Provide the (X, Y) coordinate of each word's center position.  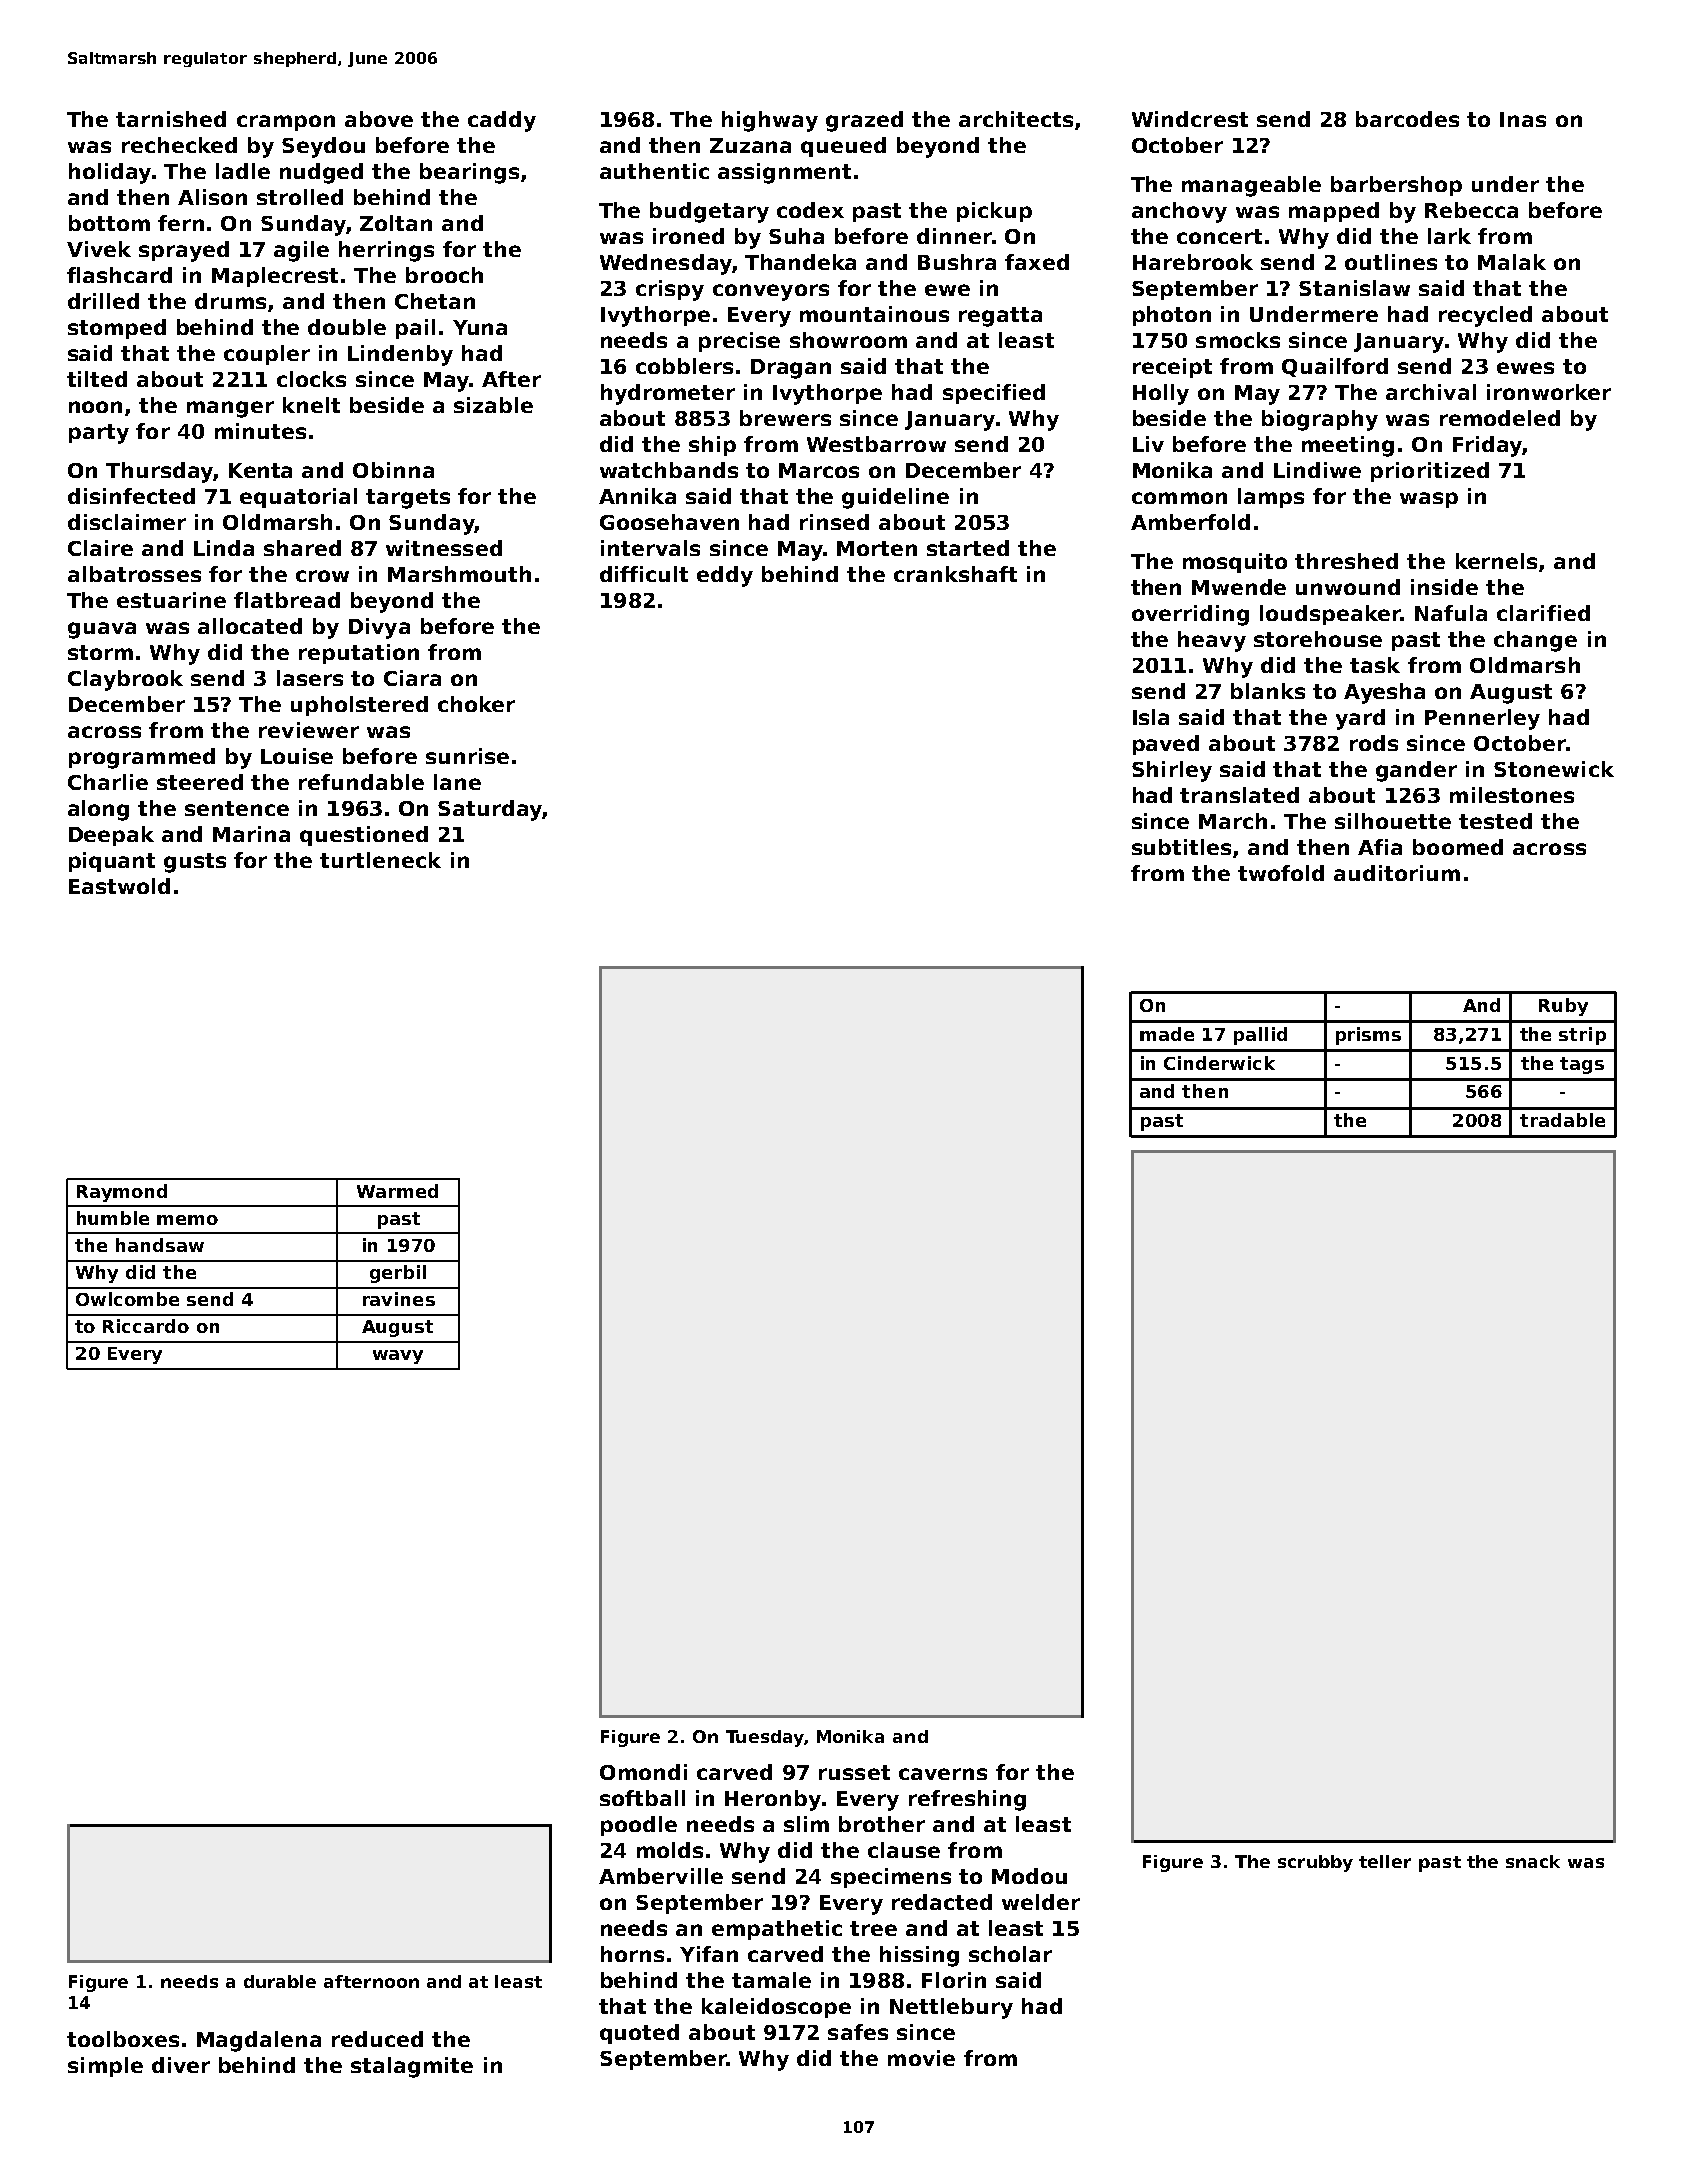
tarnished (171, 119)
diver (181, 2065)
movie (921, 2058)
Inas (1523, 119)
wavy (398, 1357)
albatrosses (134, 574)
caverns (943, 1774)
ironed (688, 236)
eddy (725, 576)
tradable (1562, 1120)
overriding (1190, 615)
